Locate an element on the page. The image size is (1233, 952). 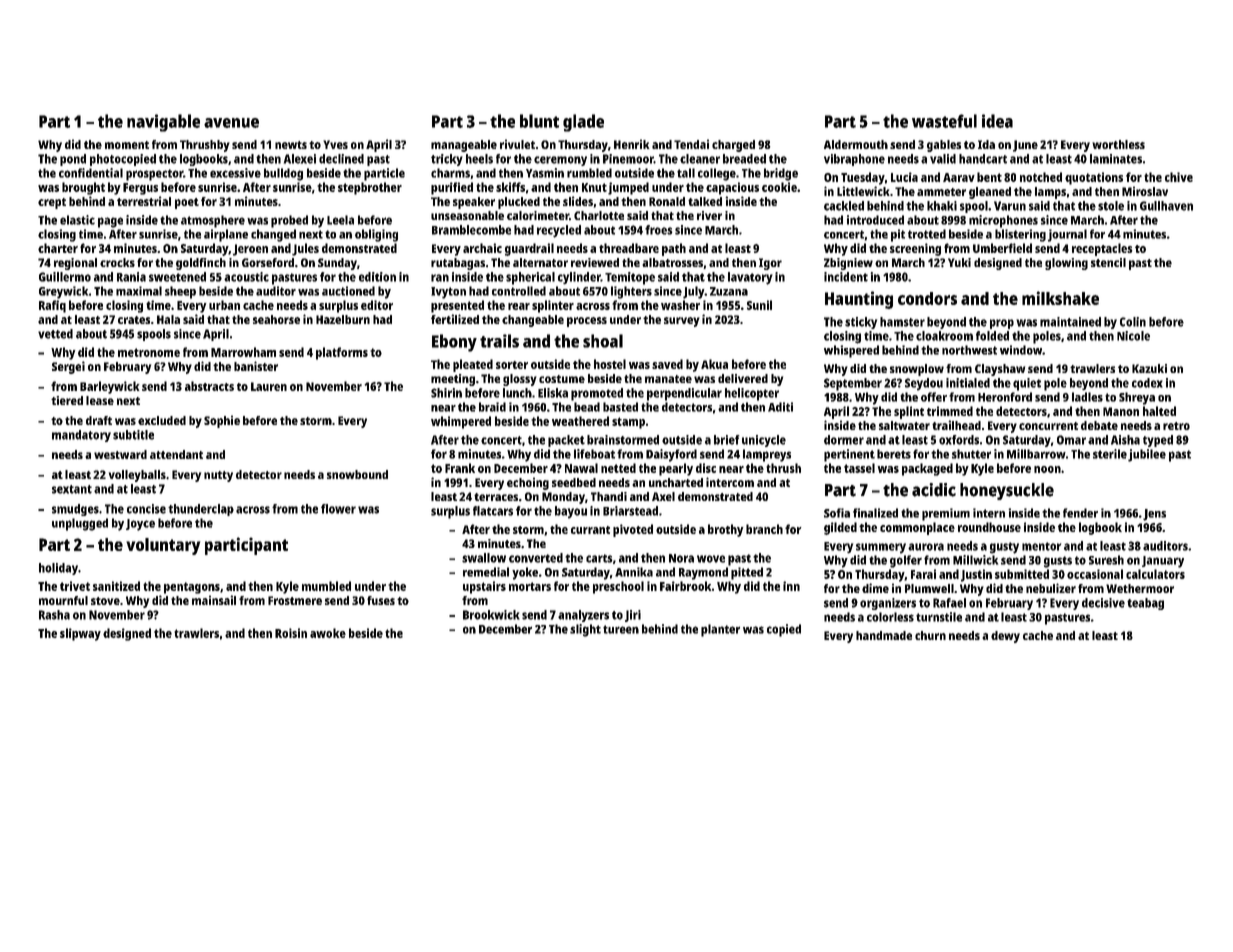
worthless is located at coordinates (1118, 144).
